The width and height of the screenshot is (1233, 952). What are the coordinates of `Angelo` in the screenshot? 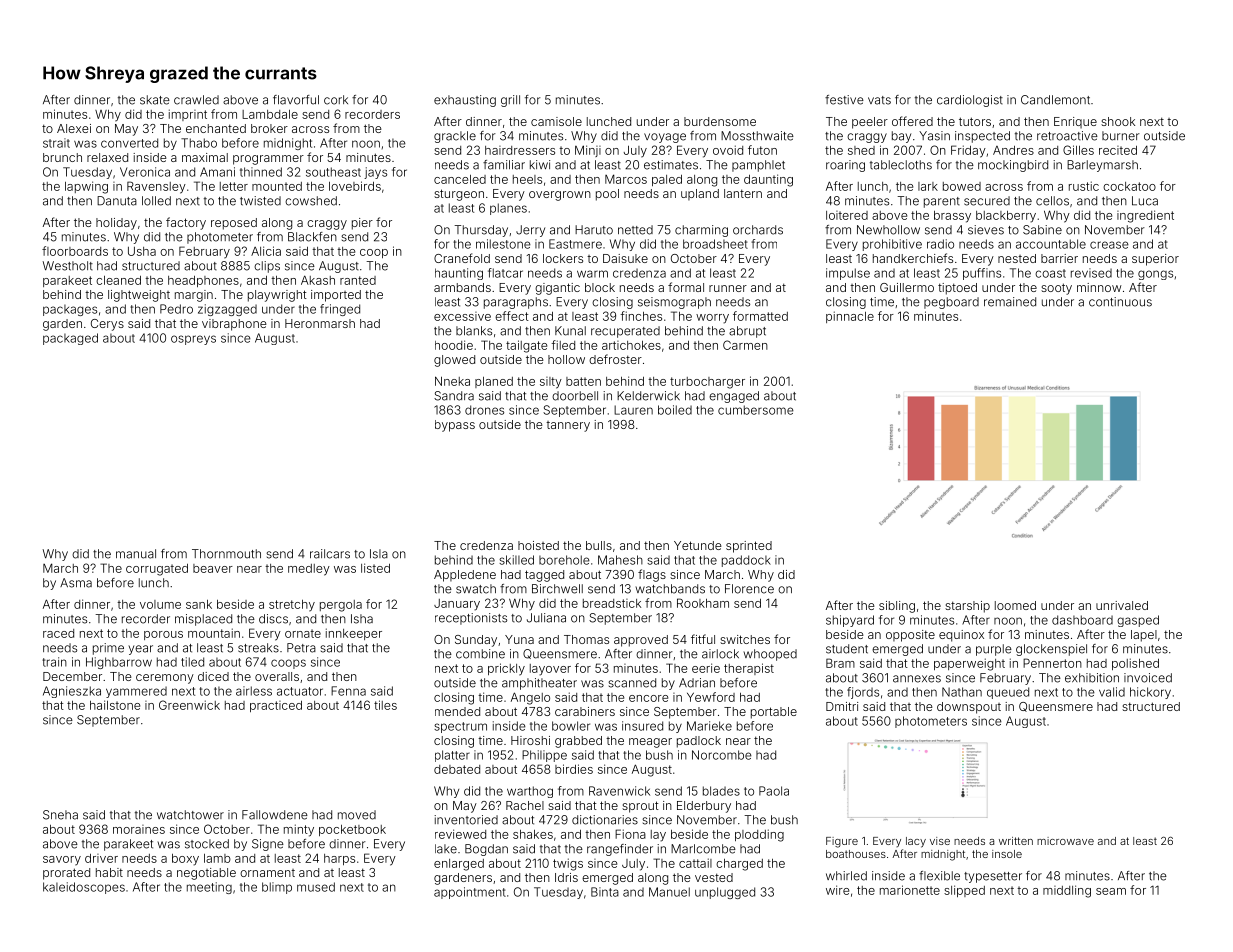 It's located at (530, 698).
